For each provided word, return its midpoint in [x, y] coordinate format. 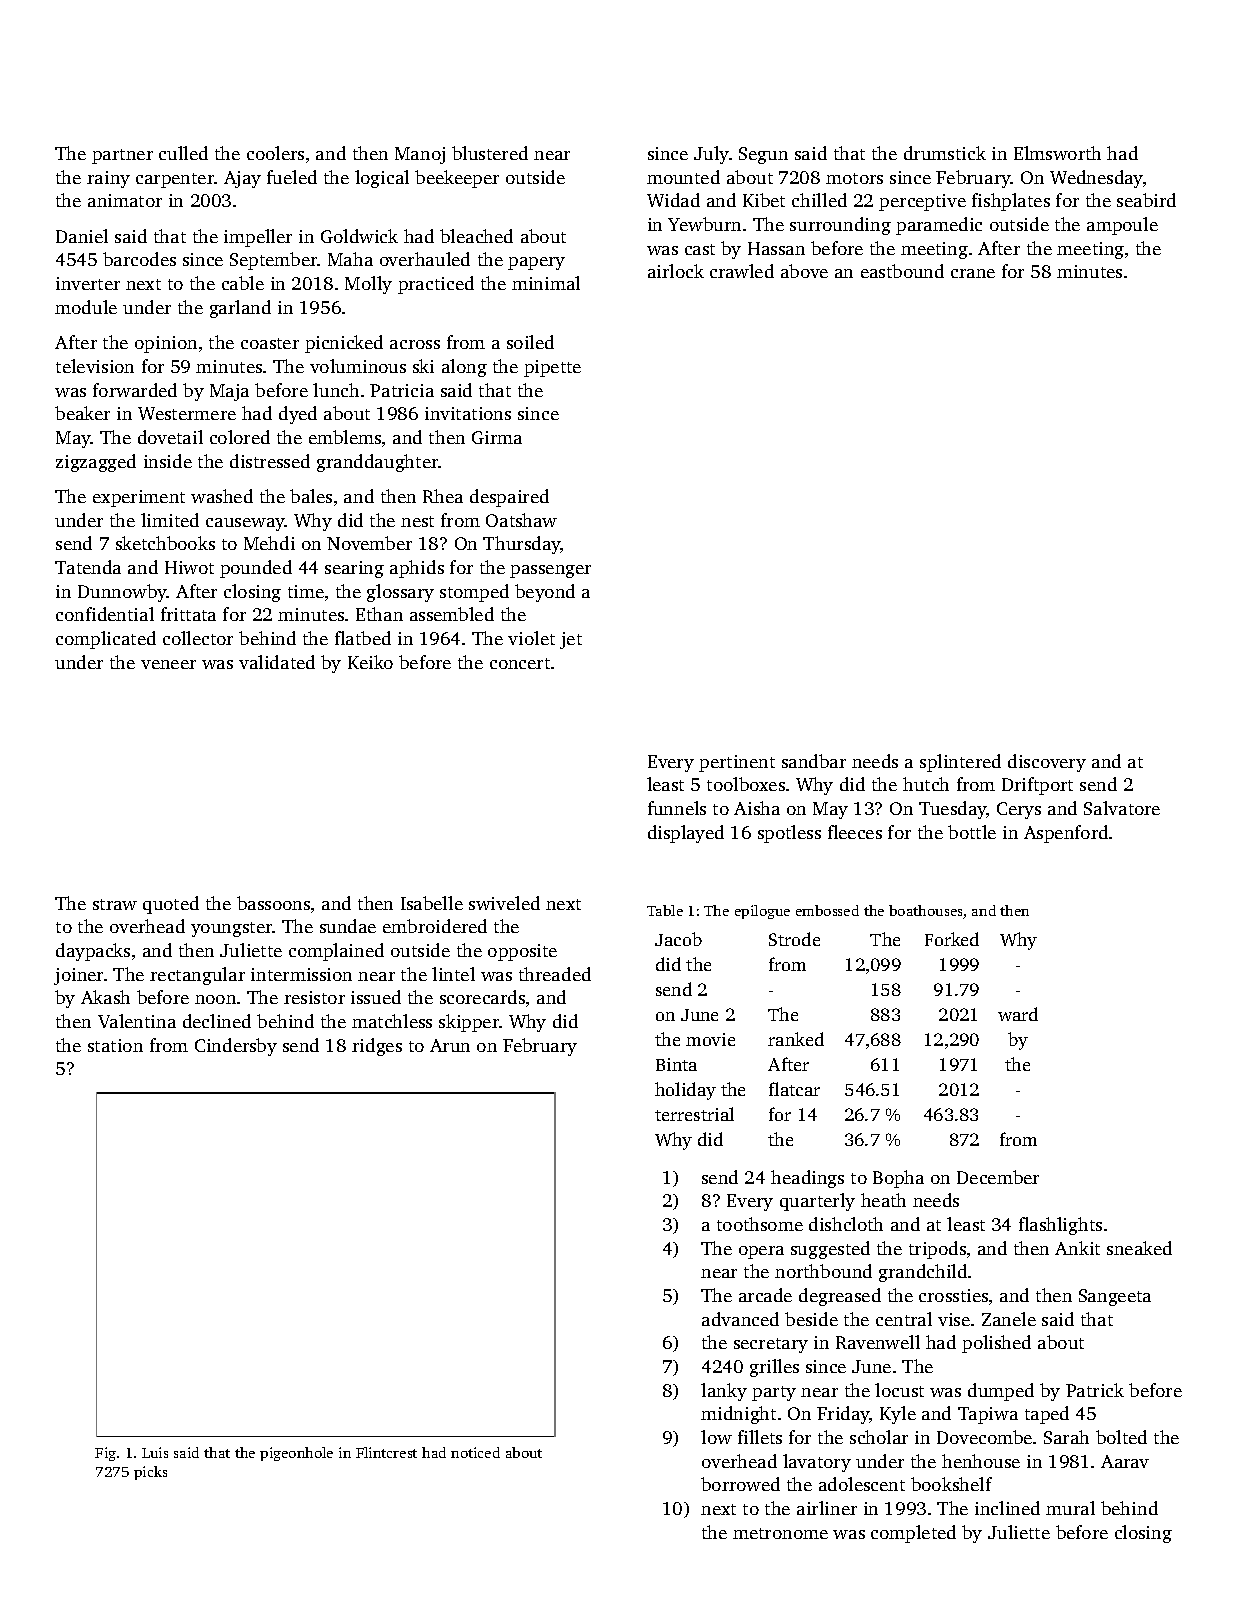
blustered [490, 153]
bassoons [273, 903]
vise [954, 1319]
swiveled [504, 903]
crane [973, 273]
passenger [550, 571]
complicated [106, 640]
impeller [258, 238]
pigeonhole [296, 1454]
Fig [105, 1454]
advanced [740, 1319]
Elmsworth [1057, 153]
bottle [972, 832]
